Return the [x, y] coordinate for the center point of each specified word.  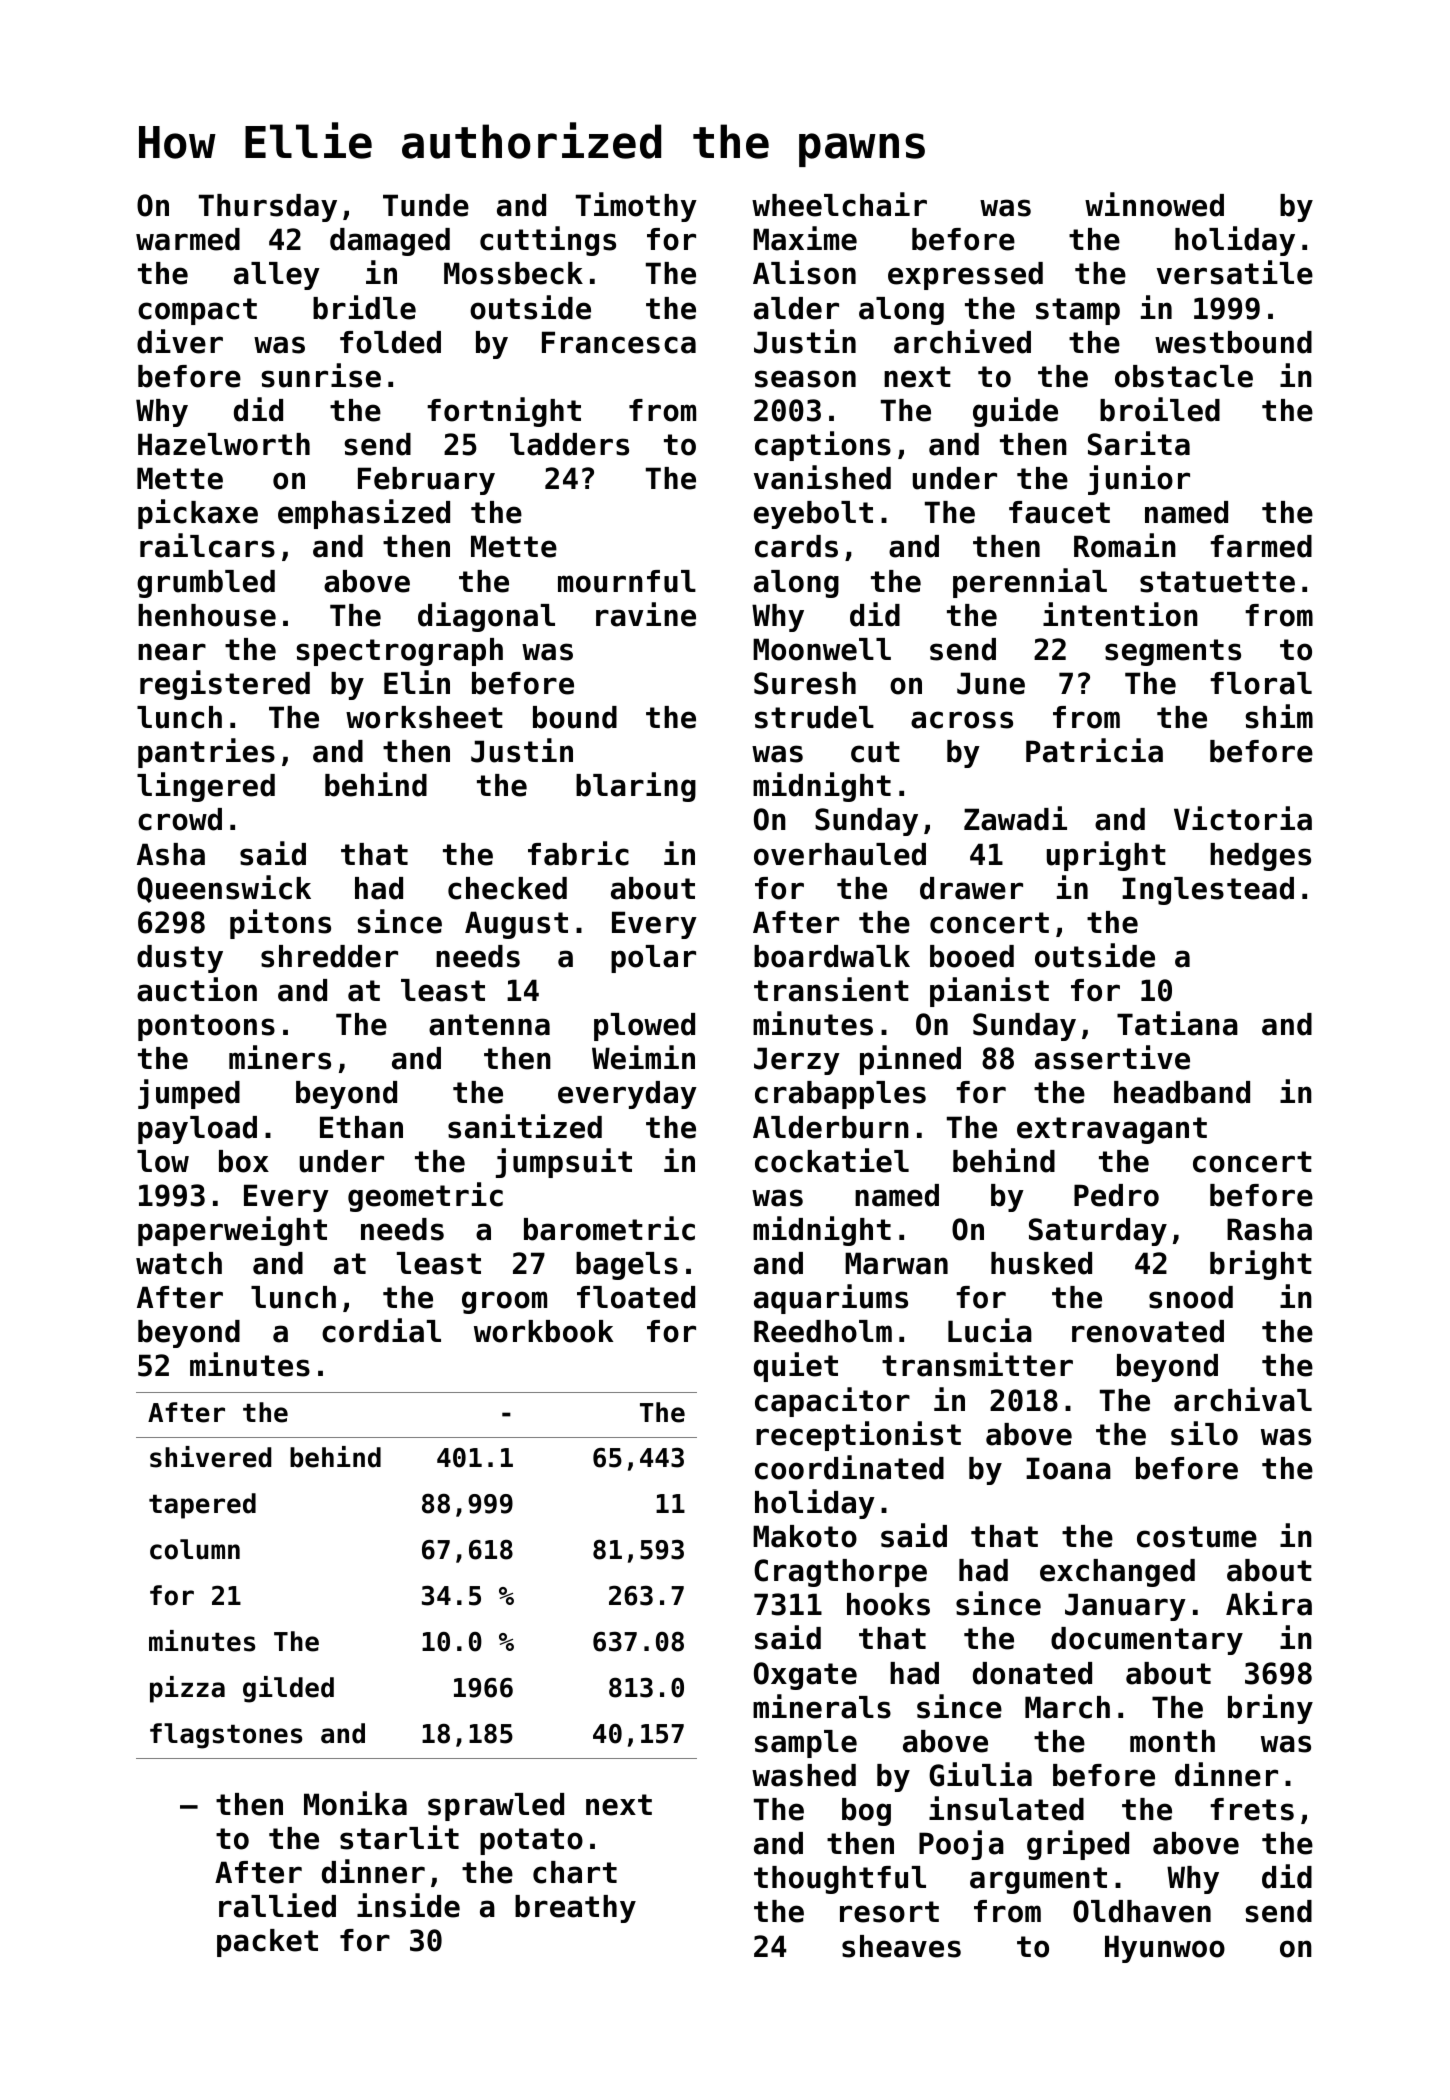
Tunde [426, 205]
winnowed [1154, 204]
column [195, 1549]
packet [267, 1943]
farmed [1261, 546]
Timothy [636, 207]
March [1067, 1707]
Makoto [805, 1536]
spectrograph [399, 652]
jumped [189, 1094]
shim [1279, 716]
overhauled [840, 854]
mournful [627, 581]
